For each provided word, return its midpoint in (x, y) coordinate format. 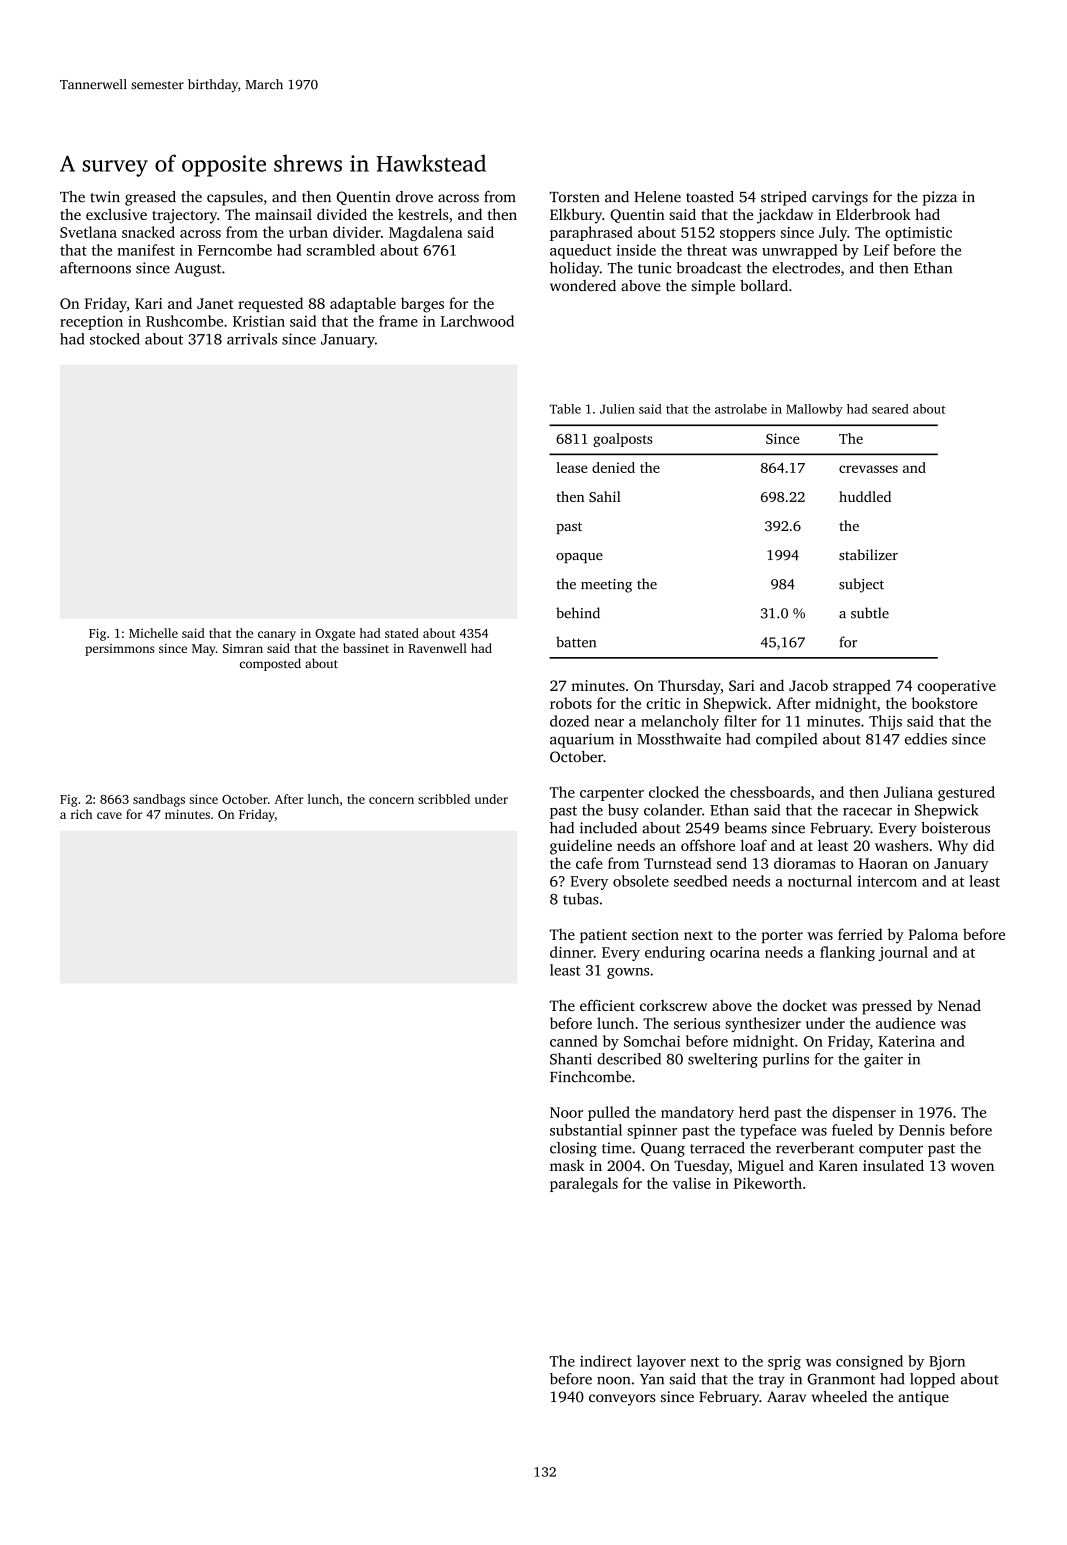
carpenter (612, 794)
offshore (708, 845)
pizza (940, 198)
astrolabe (741, 409)
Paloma (933, 934)
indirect (606, 1361)
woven (972, 1167)
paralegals (584, 1184)
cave (109, 815)
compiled (786, 740)
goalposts (623, 440)
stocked (115, 339)
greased (150, 198)
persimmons (120, 650)
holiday (575, 269)
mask (567, 1165)
